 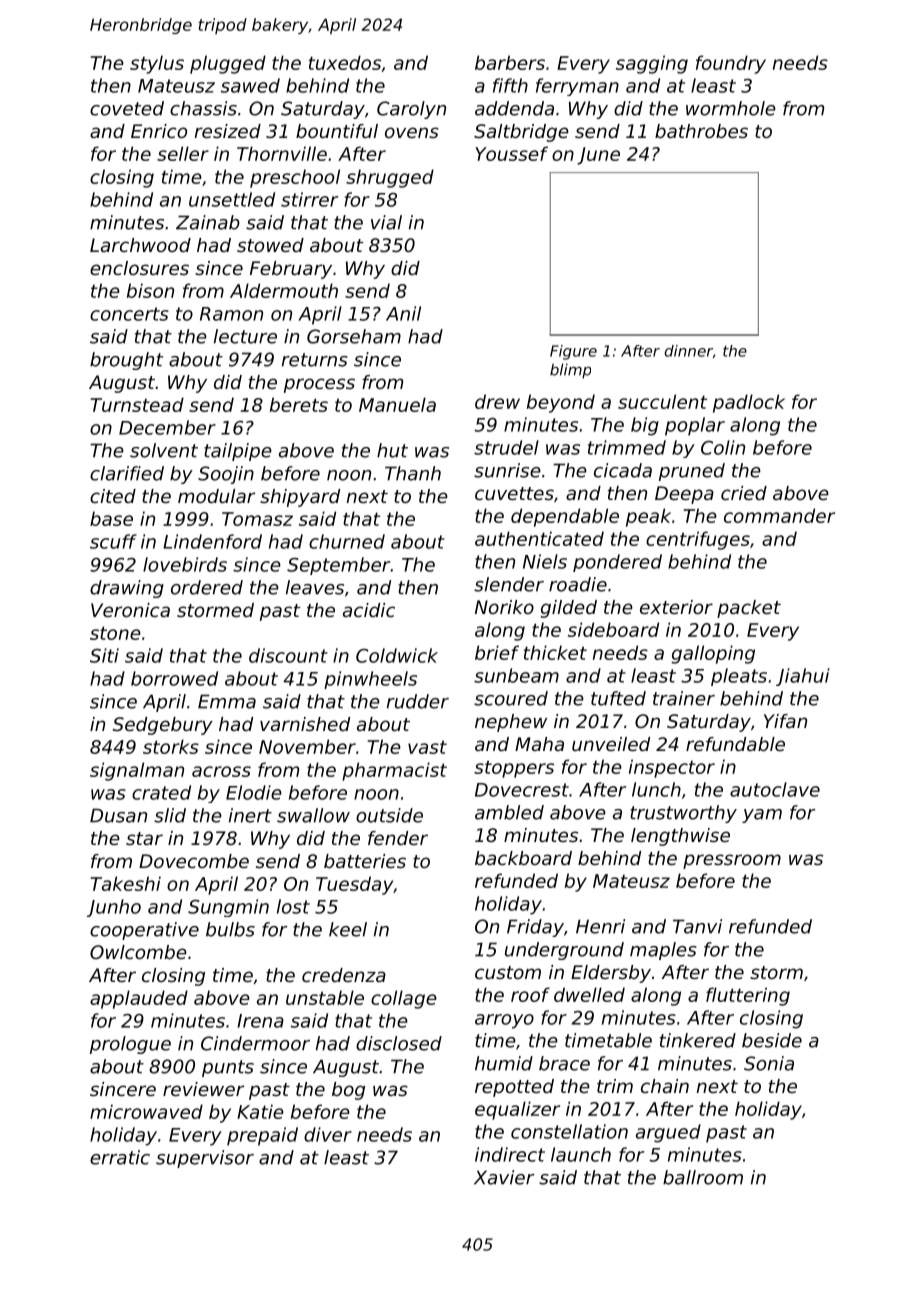 What do you see at coordinates (731, 64) in the screenshot?
I see `foundry` at bounding box center [731, 64].
